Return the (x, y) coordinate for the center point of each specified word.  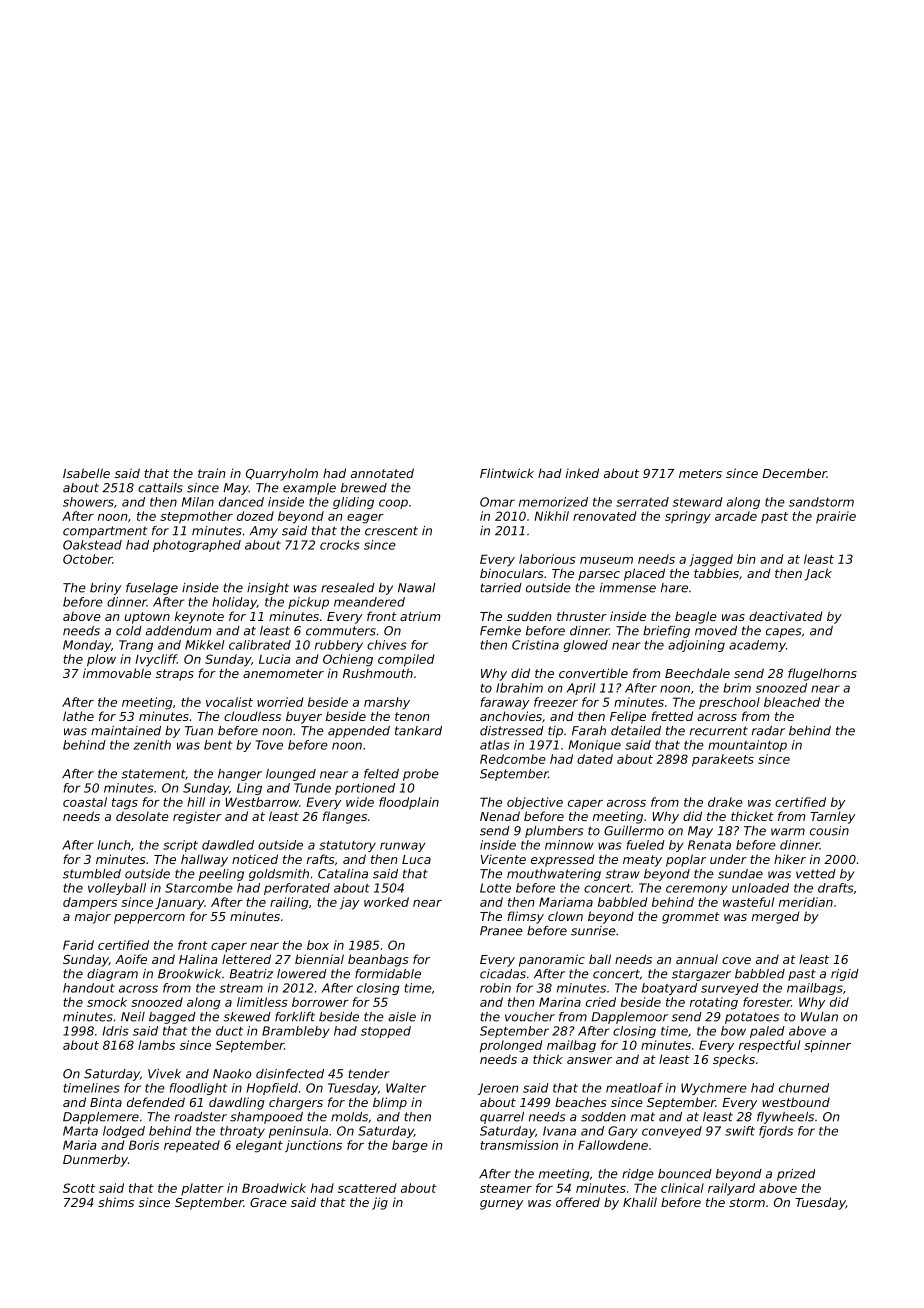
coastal (85, 802)
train (211, 473)
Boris (144, 1145)
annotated (382, 473)
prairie (836, 517)
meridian (806, 902)
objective (535, 803)
